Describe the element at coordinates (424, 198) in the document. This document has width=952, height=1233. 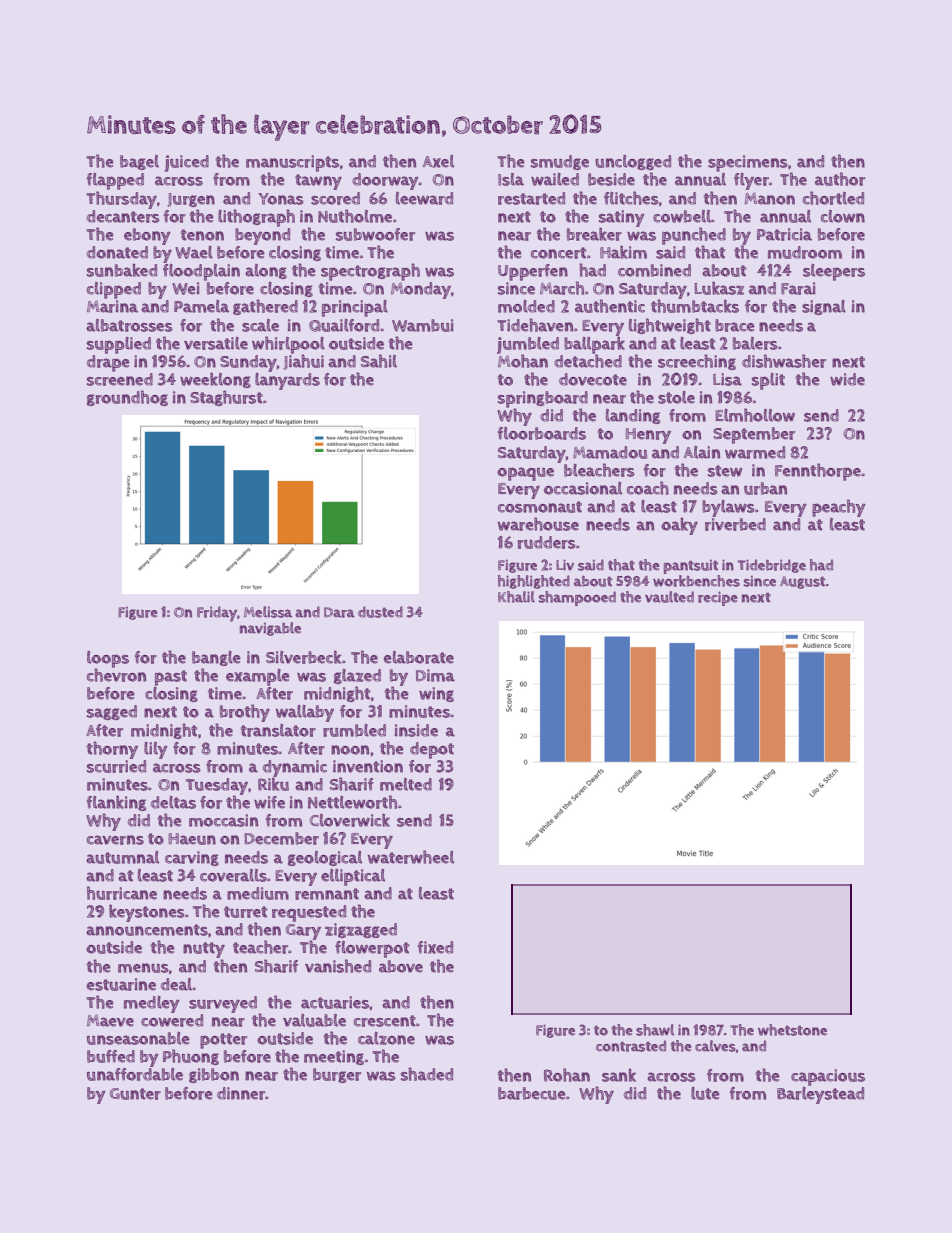
I see `leeward` at that location.
